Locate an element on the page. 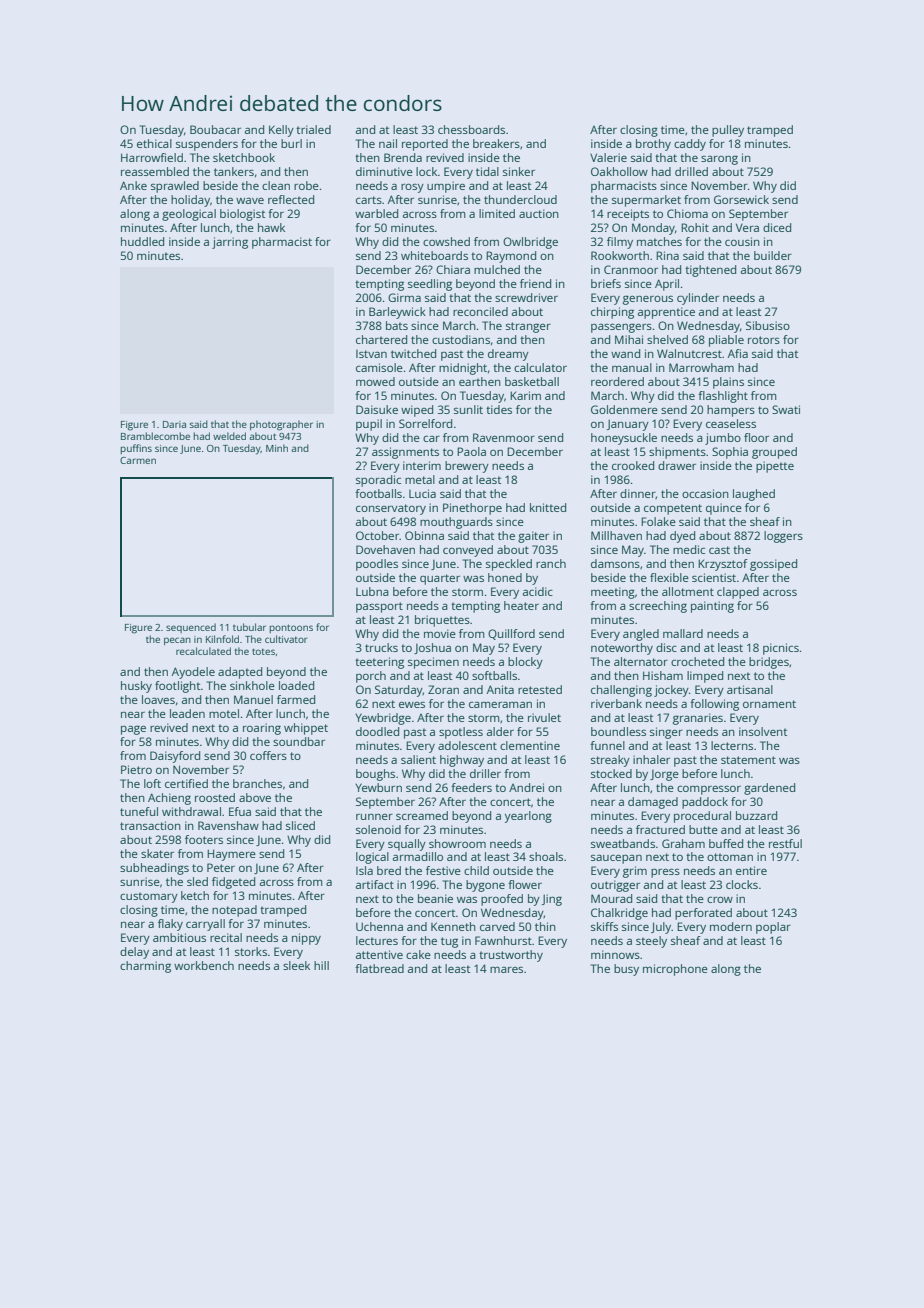  Girma is located at coordinates (404, 297).
